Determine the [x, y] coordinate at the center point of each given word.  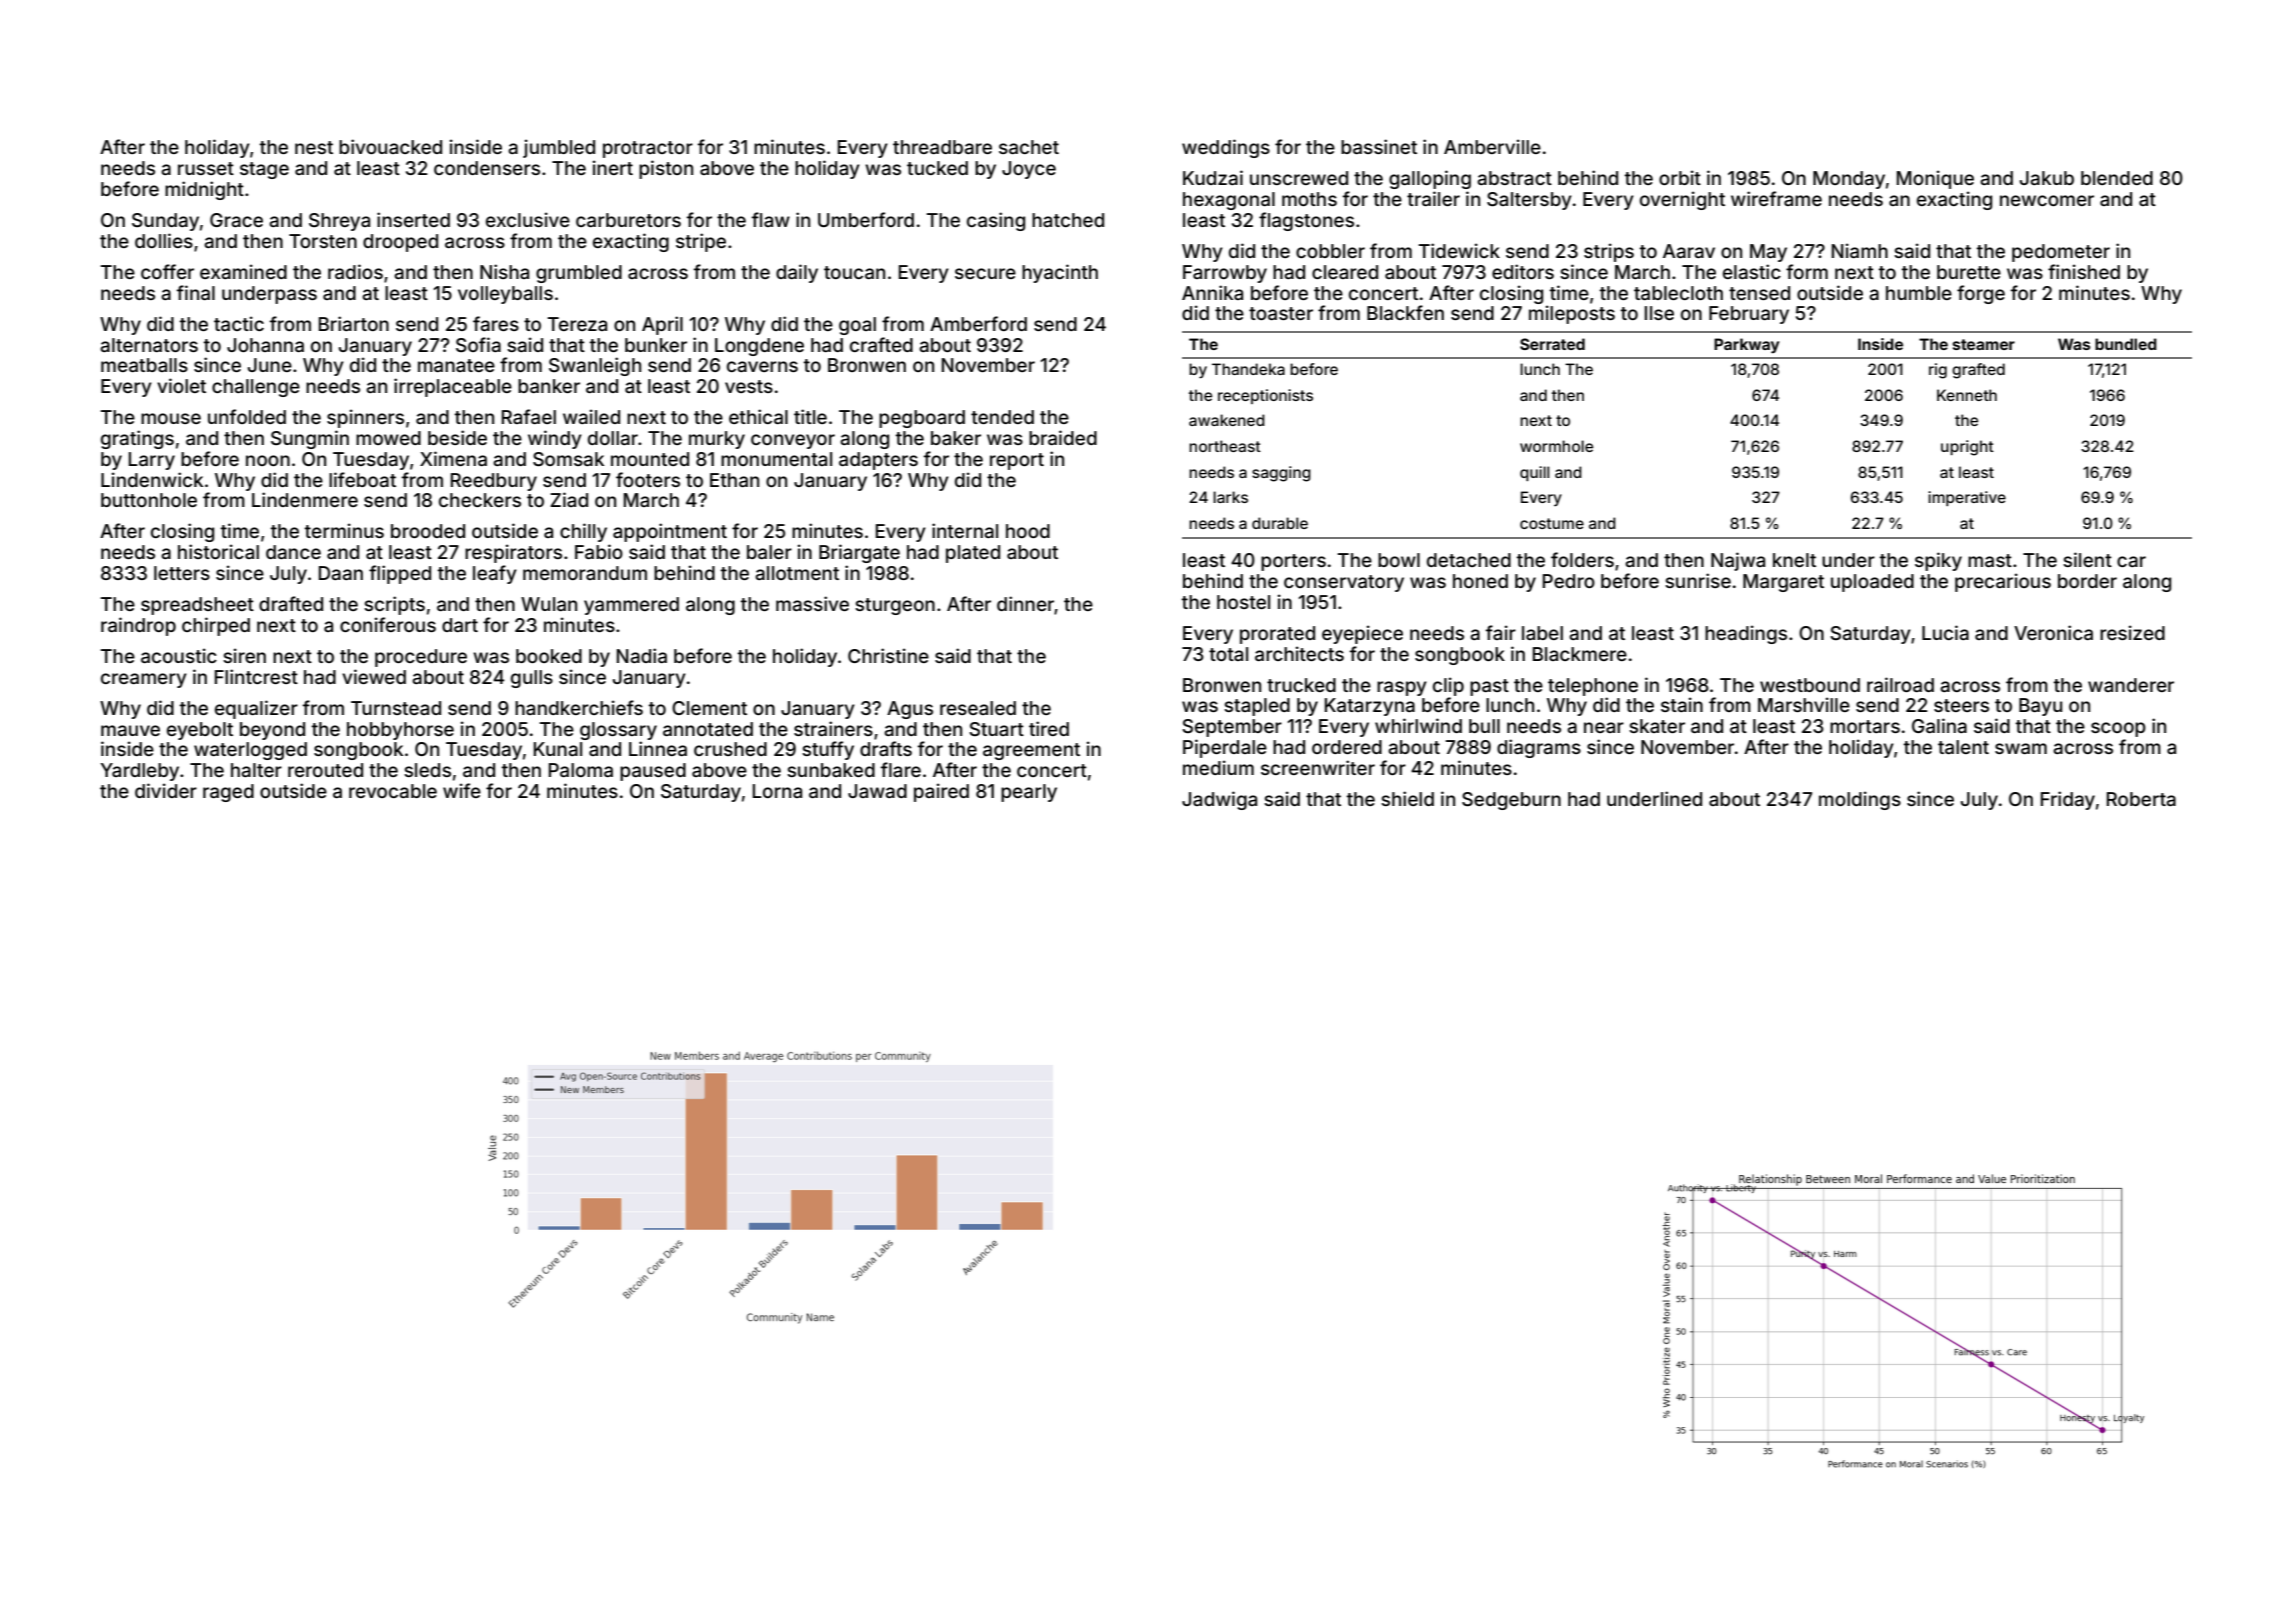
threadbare [942, 147]
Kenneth [1967, 395]
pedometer [2061, 253]
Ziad [569, 499]
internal [965, 530]
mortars [1865, 726]
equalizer [256, 709]
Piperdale [1225, 748]
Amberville [1492, 146]
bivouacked [390, 146]
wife [462, 790]
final [196, 292]
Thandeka [1248, 369]
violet [181, 385]
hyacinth [1060, 273]
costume [1552, 523]
